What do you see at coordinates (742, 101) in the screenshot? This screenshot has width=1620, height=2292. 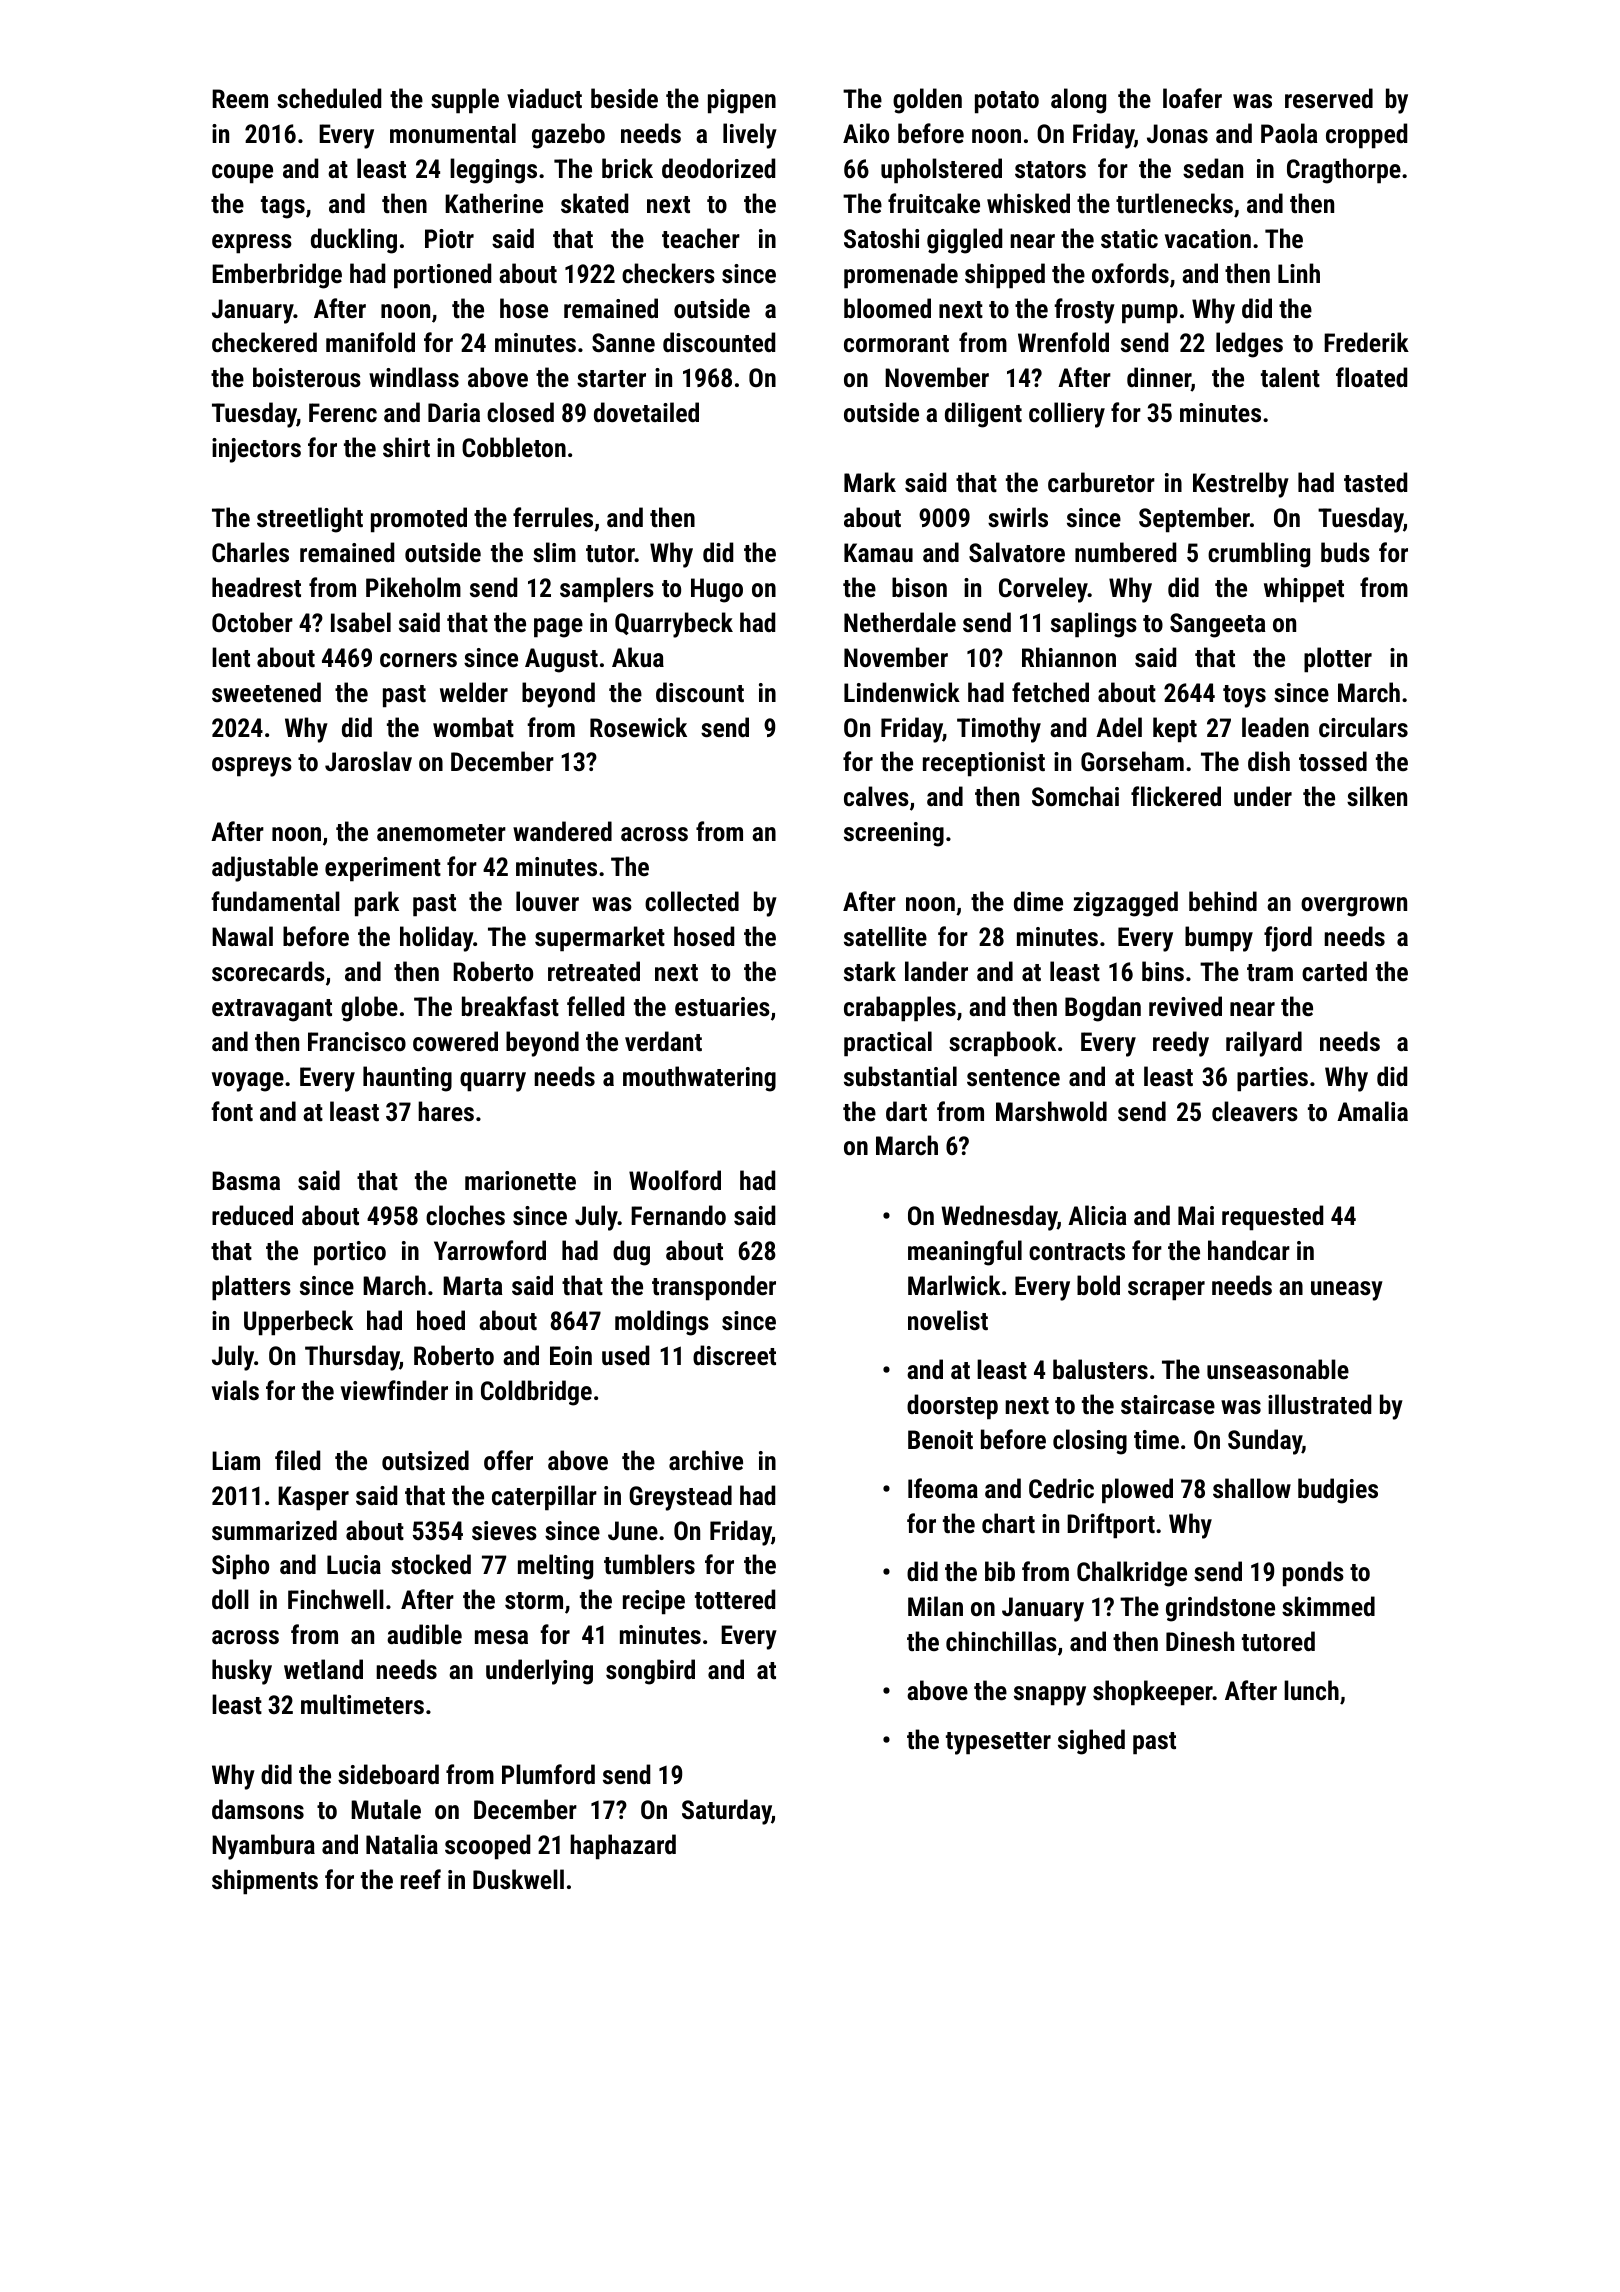 I see `pigpen` at bounding box center [742, 101].
